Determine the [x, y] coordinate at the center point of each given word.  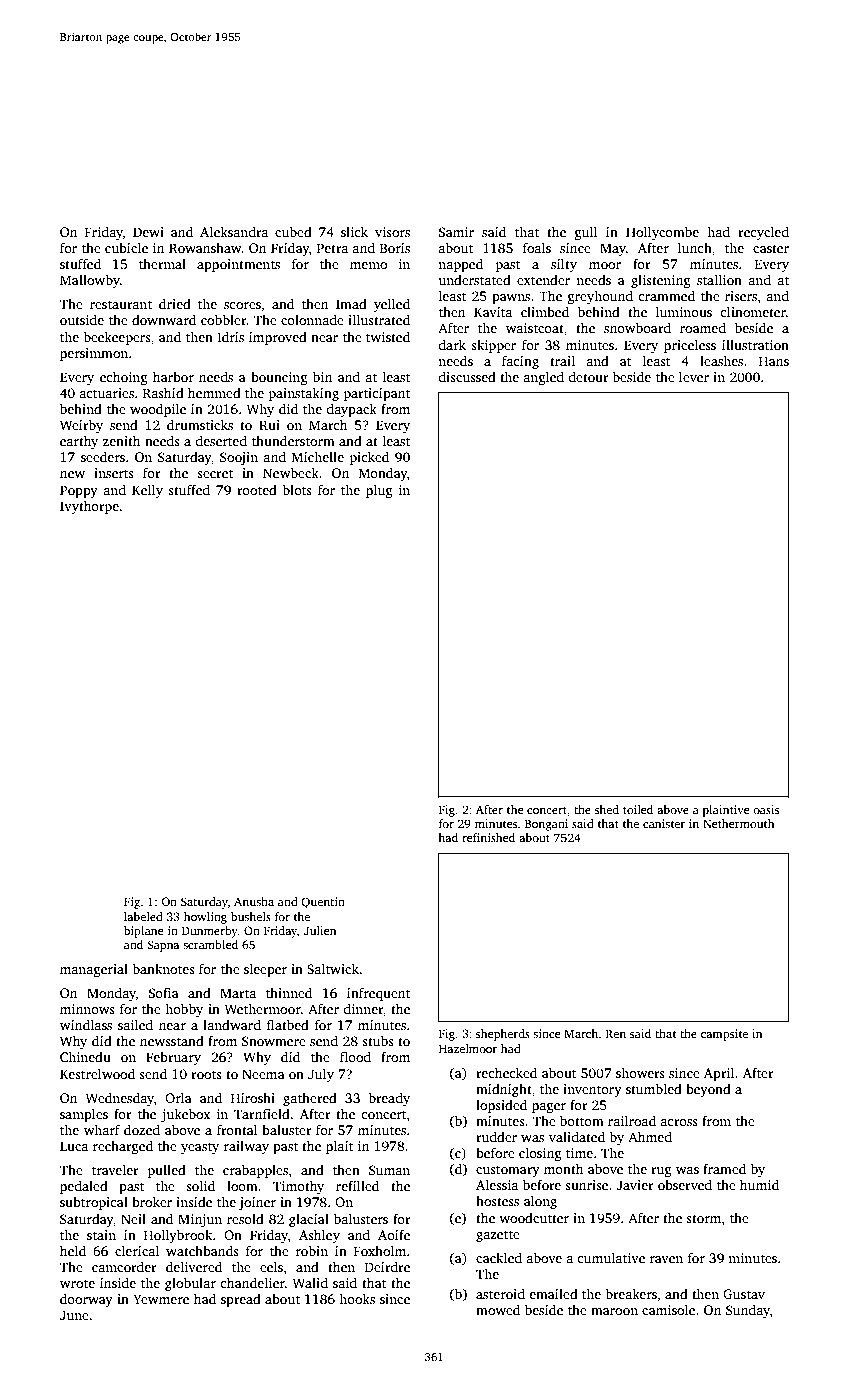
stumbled [654, 1088]
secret [215, 473]
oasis [766, 809]
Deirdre [387, 1266]
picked [369, 458]
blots [297, 490]
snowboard [637, 327]
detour [588, 376]
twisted [388, 337]
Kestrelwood [97, 1074]
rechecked [506, 1072]
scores [242, 305]
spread [241, 1300]
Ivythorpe [89, 507]
